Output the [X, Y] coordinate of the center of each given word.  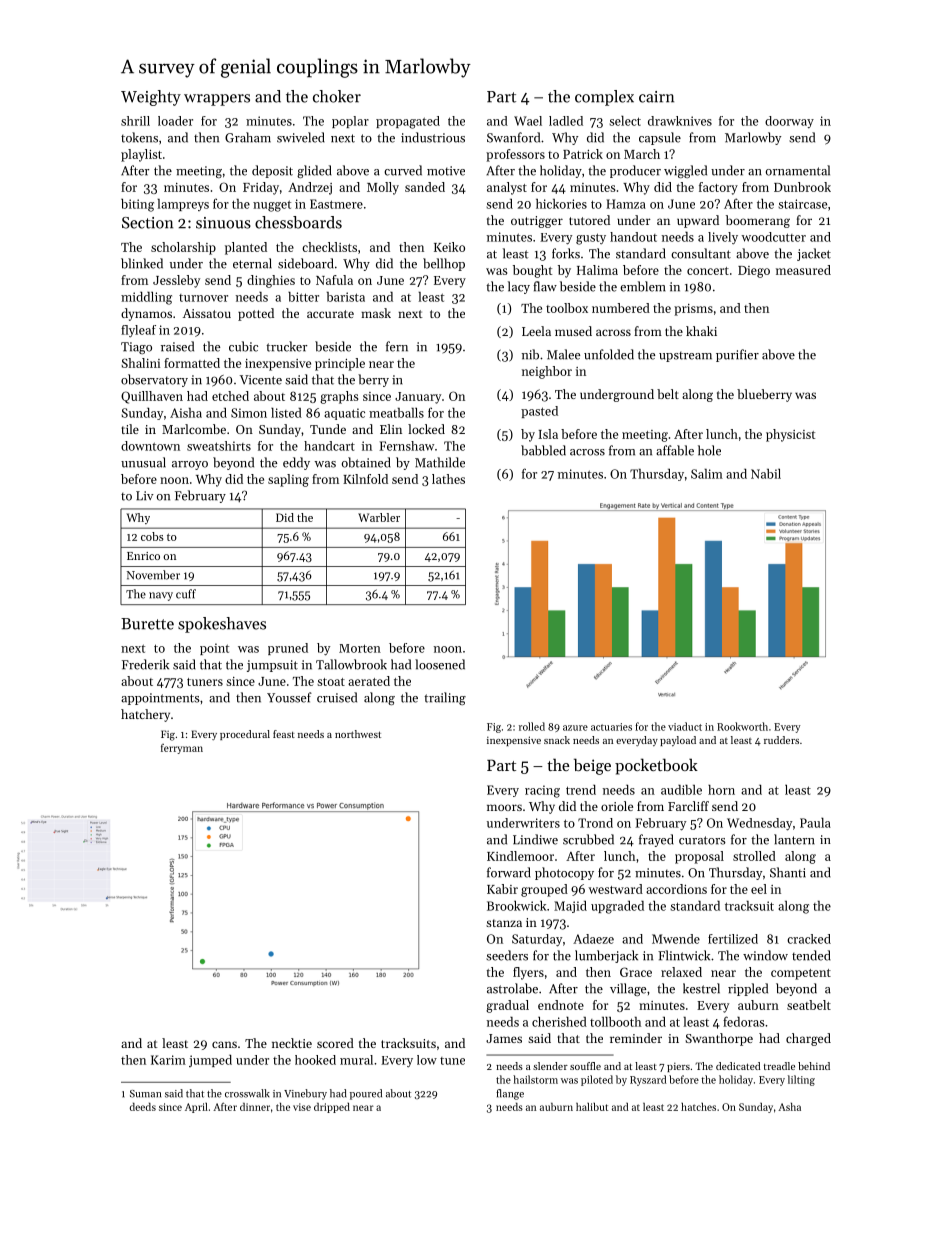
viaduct [685, 726]
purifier [737, 355]
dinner [255, 1107]
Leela [536, 331]
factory [718, 188]
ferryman [182, 749]
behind [814, 1066]
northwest [358, 734]
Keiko [449, 247]
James [504, 1038]
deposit [272, 171]
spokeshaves [222, 625]
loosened [440, 664]
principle [340, 364]
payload [678, 741]
